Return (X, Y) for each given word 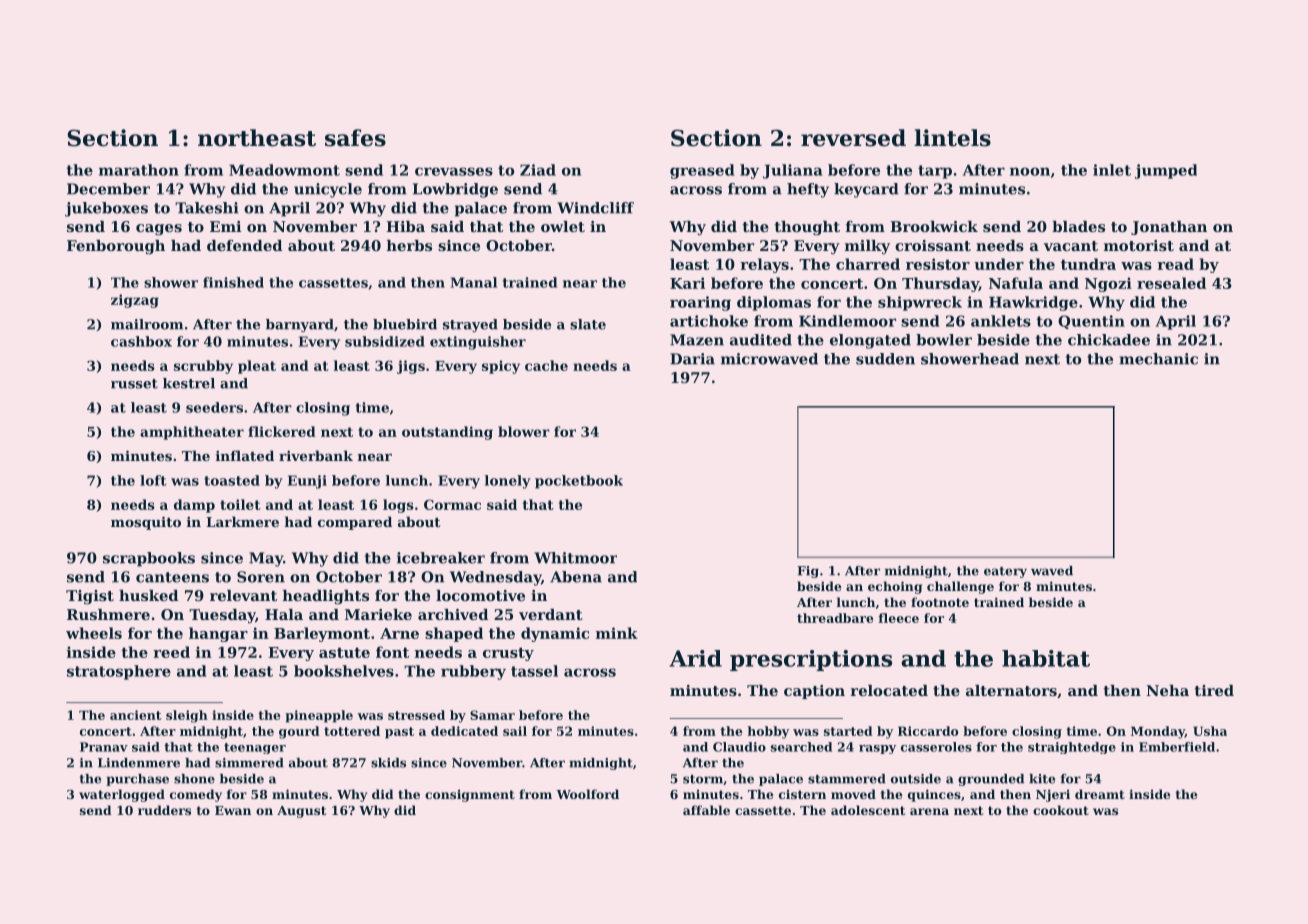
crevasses (454, 171)
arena (929, 811)
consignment (470, 795)
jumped (1166, 171)
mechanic (1158, 359)
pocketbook (579, 482)
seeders (214, 407)
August (301, 812)
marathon (139, 170)
